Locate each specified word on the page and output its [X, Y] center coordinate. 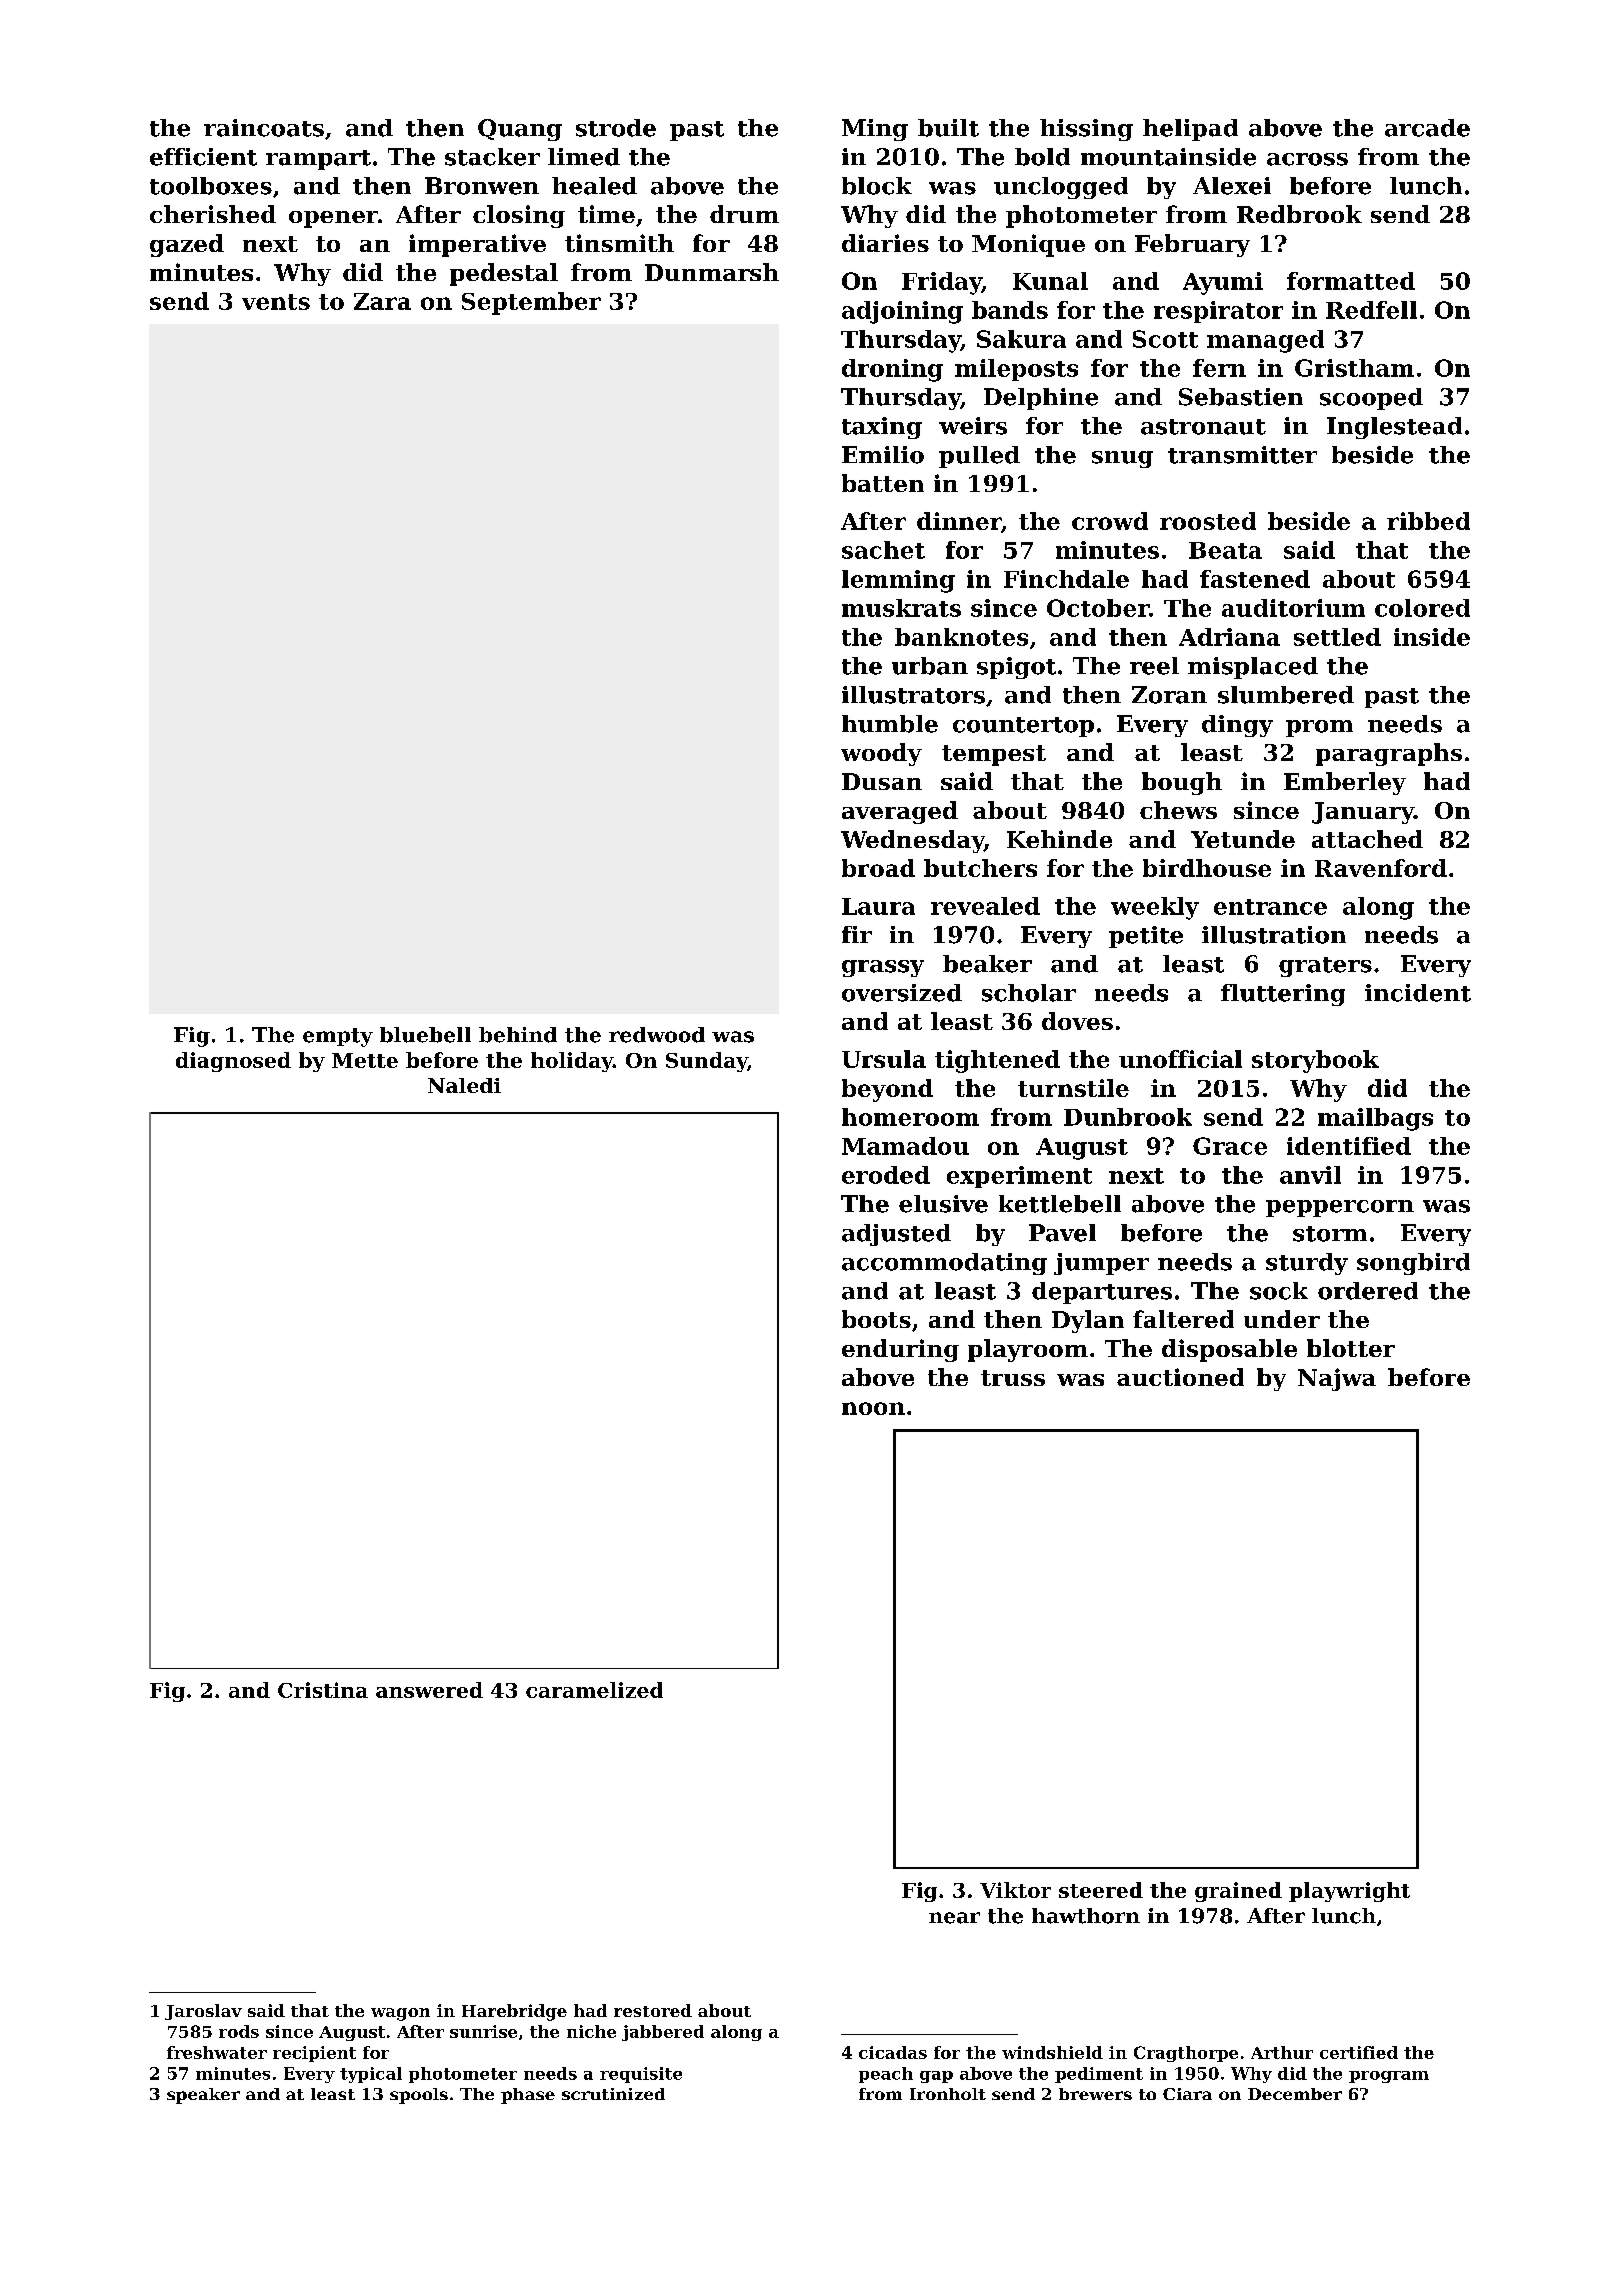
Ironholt [948, 2094]
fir [857, 934]
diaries [885, 243]
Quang [520, 130]
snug [1122, 459]
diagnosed [233, 1062]
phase [528, 2096]
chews [1178, 810]
